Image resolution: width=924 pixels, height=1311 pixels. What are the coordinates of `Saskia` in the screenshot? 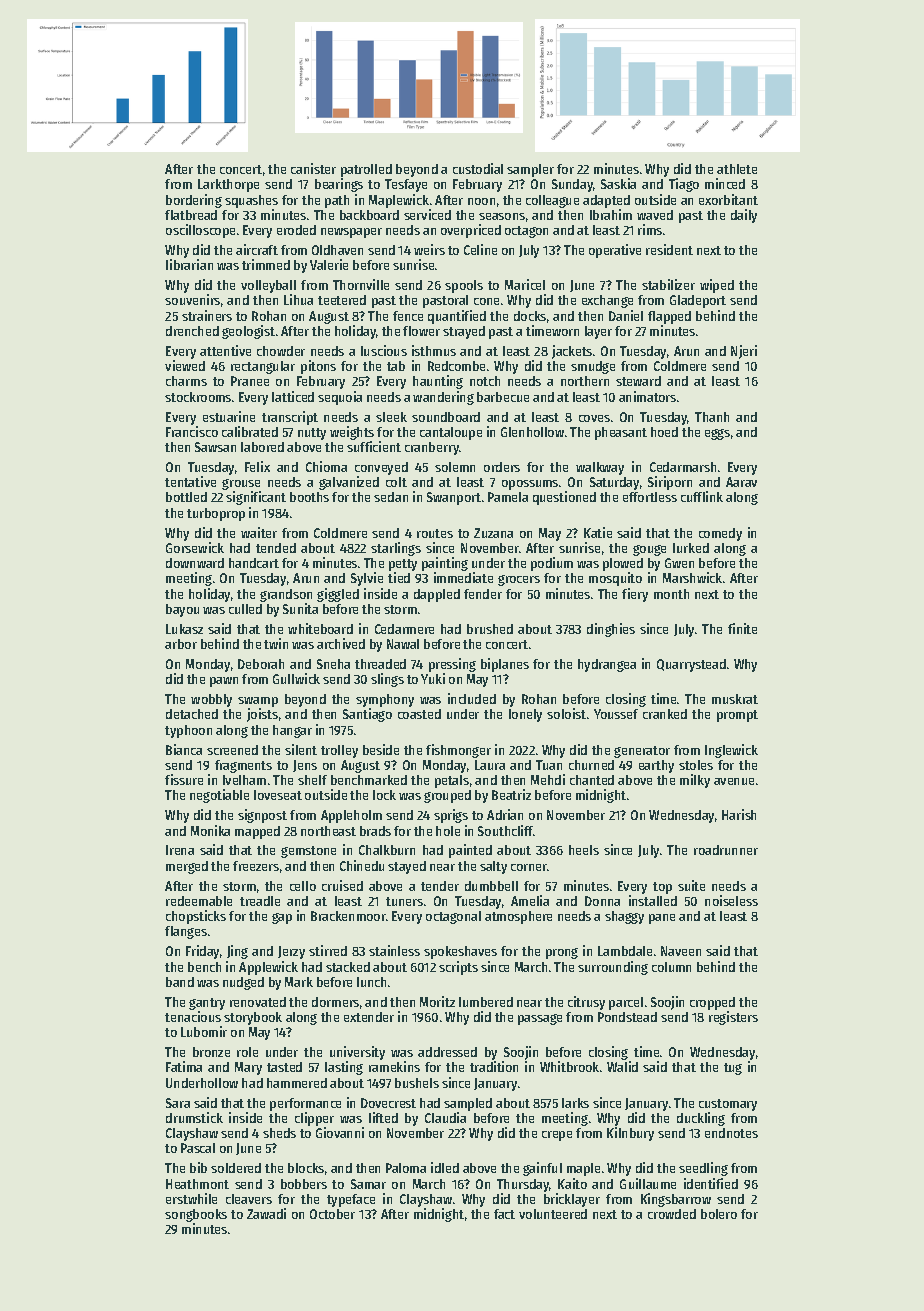 It's located at (618, 183).
